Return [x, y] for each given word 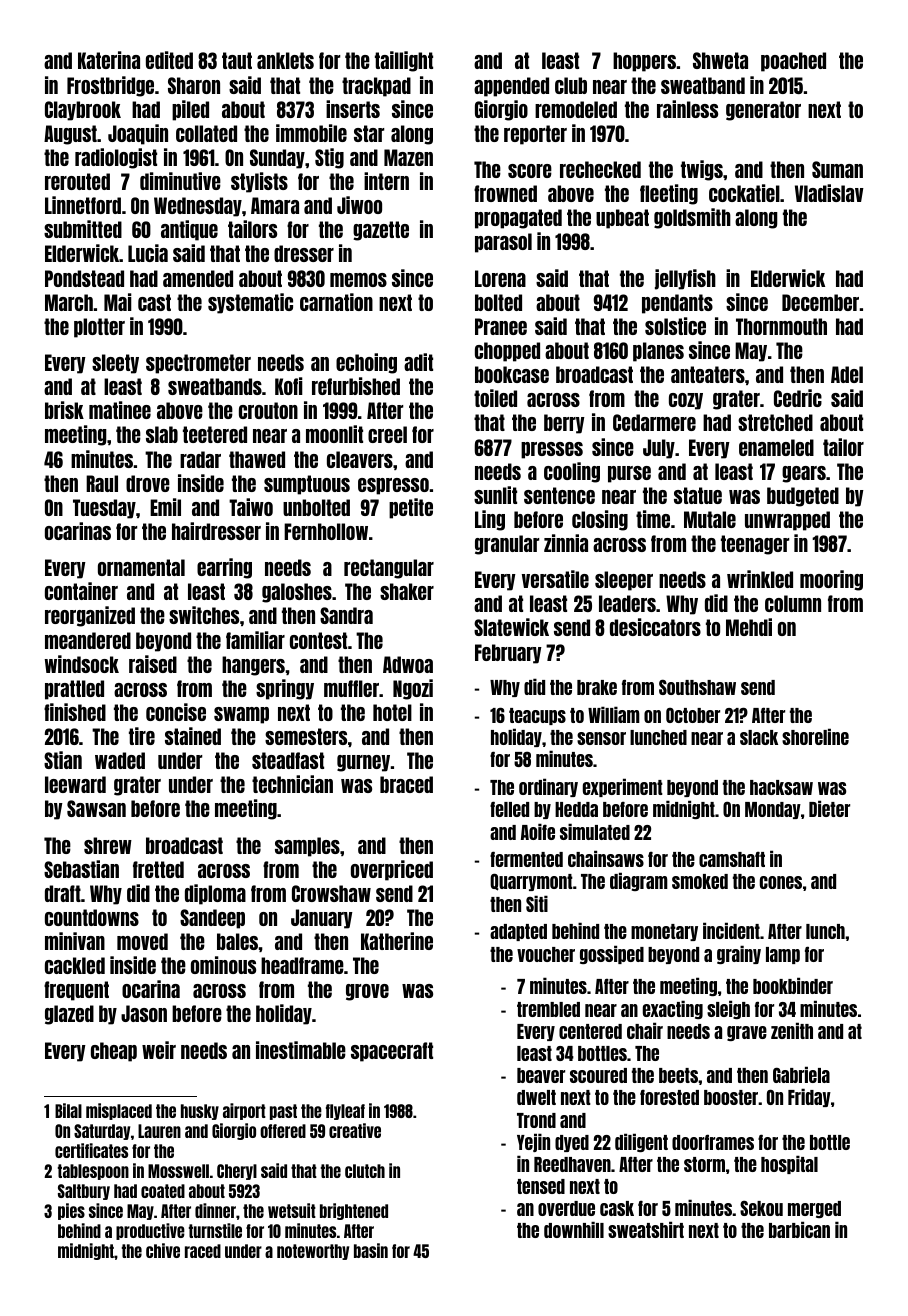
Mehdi [749, 627]
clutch [365, 1171]
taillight [404, 61]
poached [793, 62]
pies [71, 1211]
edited [169, 60]
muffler [351, 688]
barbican [799, 1229]
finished [75, 712]
